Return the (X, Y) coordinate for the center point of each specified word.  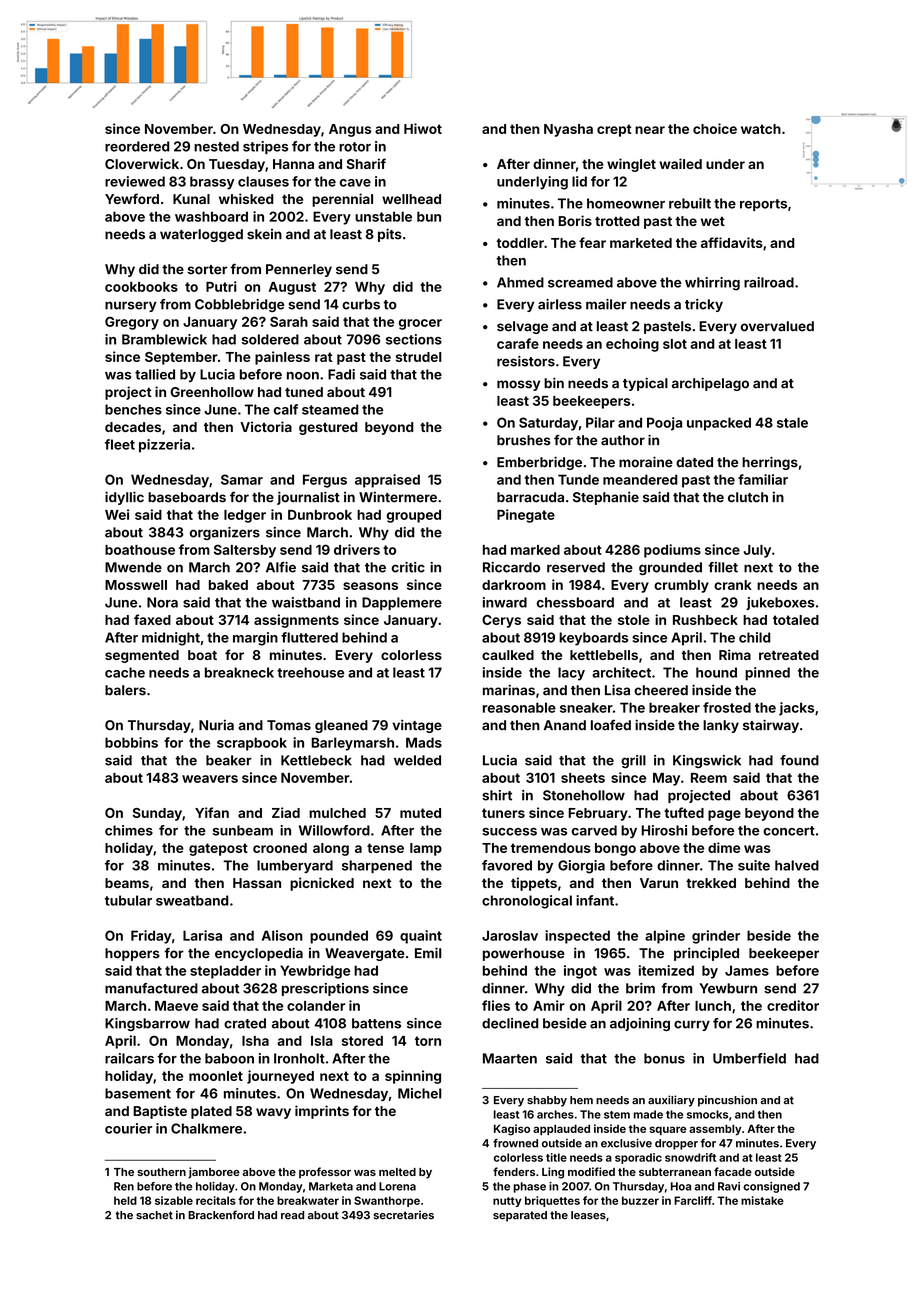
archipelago (710, 384)
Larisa (202, 935)
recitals (216, 1200)
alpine (665, 937)
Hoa (681, 1186)
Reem (709, 778)
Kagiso (512, 1130)
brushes (524, 440)
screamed (580, 282)
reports (763, 205)
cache (125, 672)
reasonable (519, 707)
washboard (211, 216)
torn (428, 1041)
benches (133, 409)
